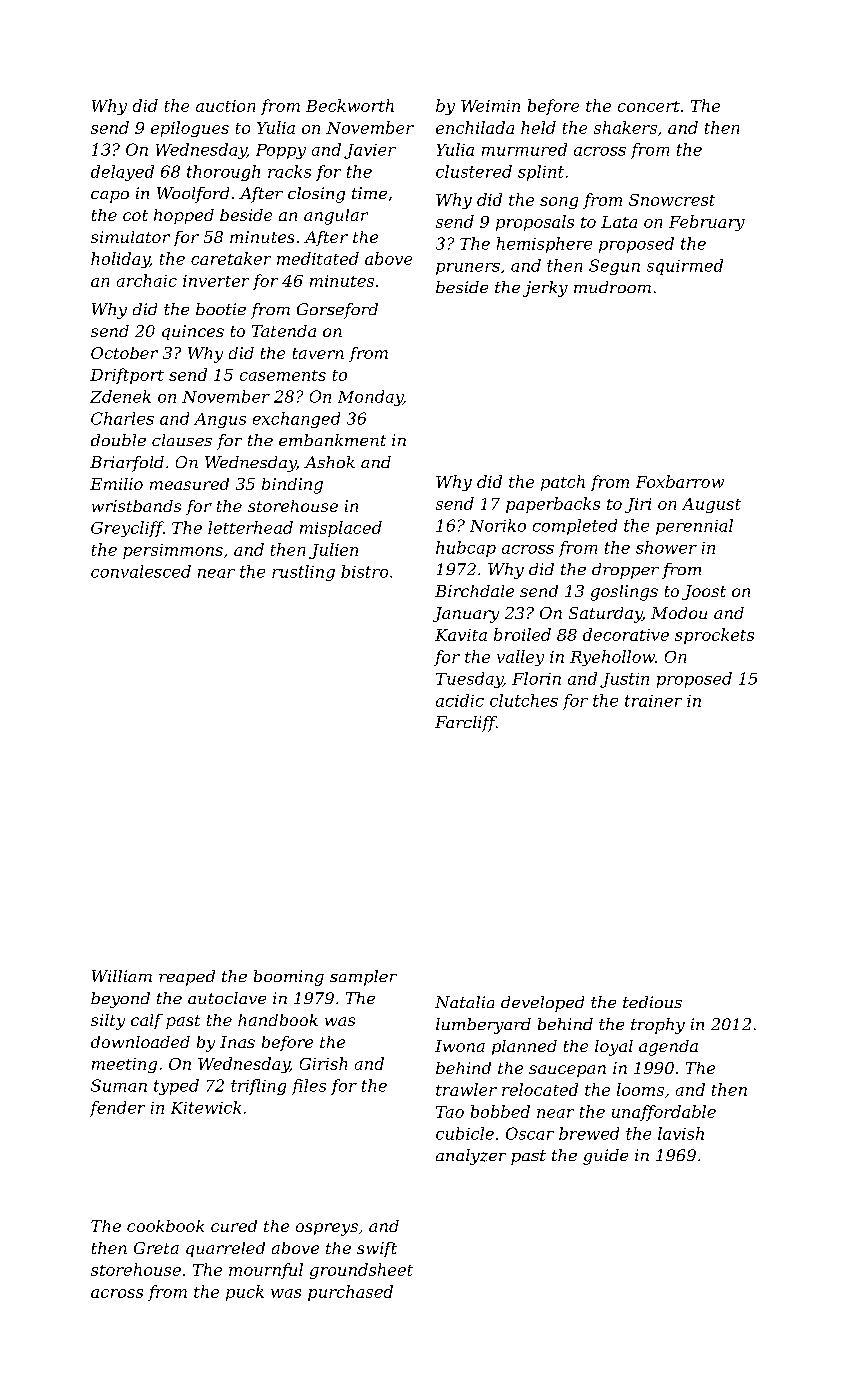  Describe the element at coordinates (141, 571) in the screenshot. I see `convalesced` at that location.
